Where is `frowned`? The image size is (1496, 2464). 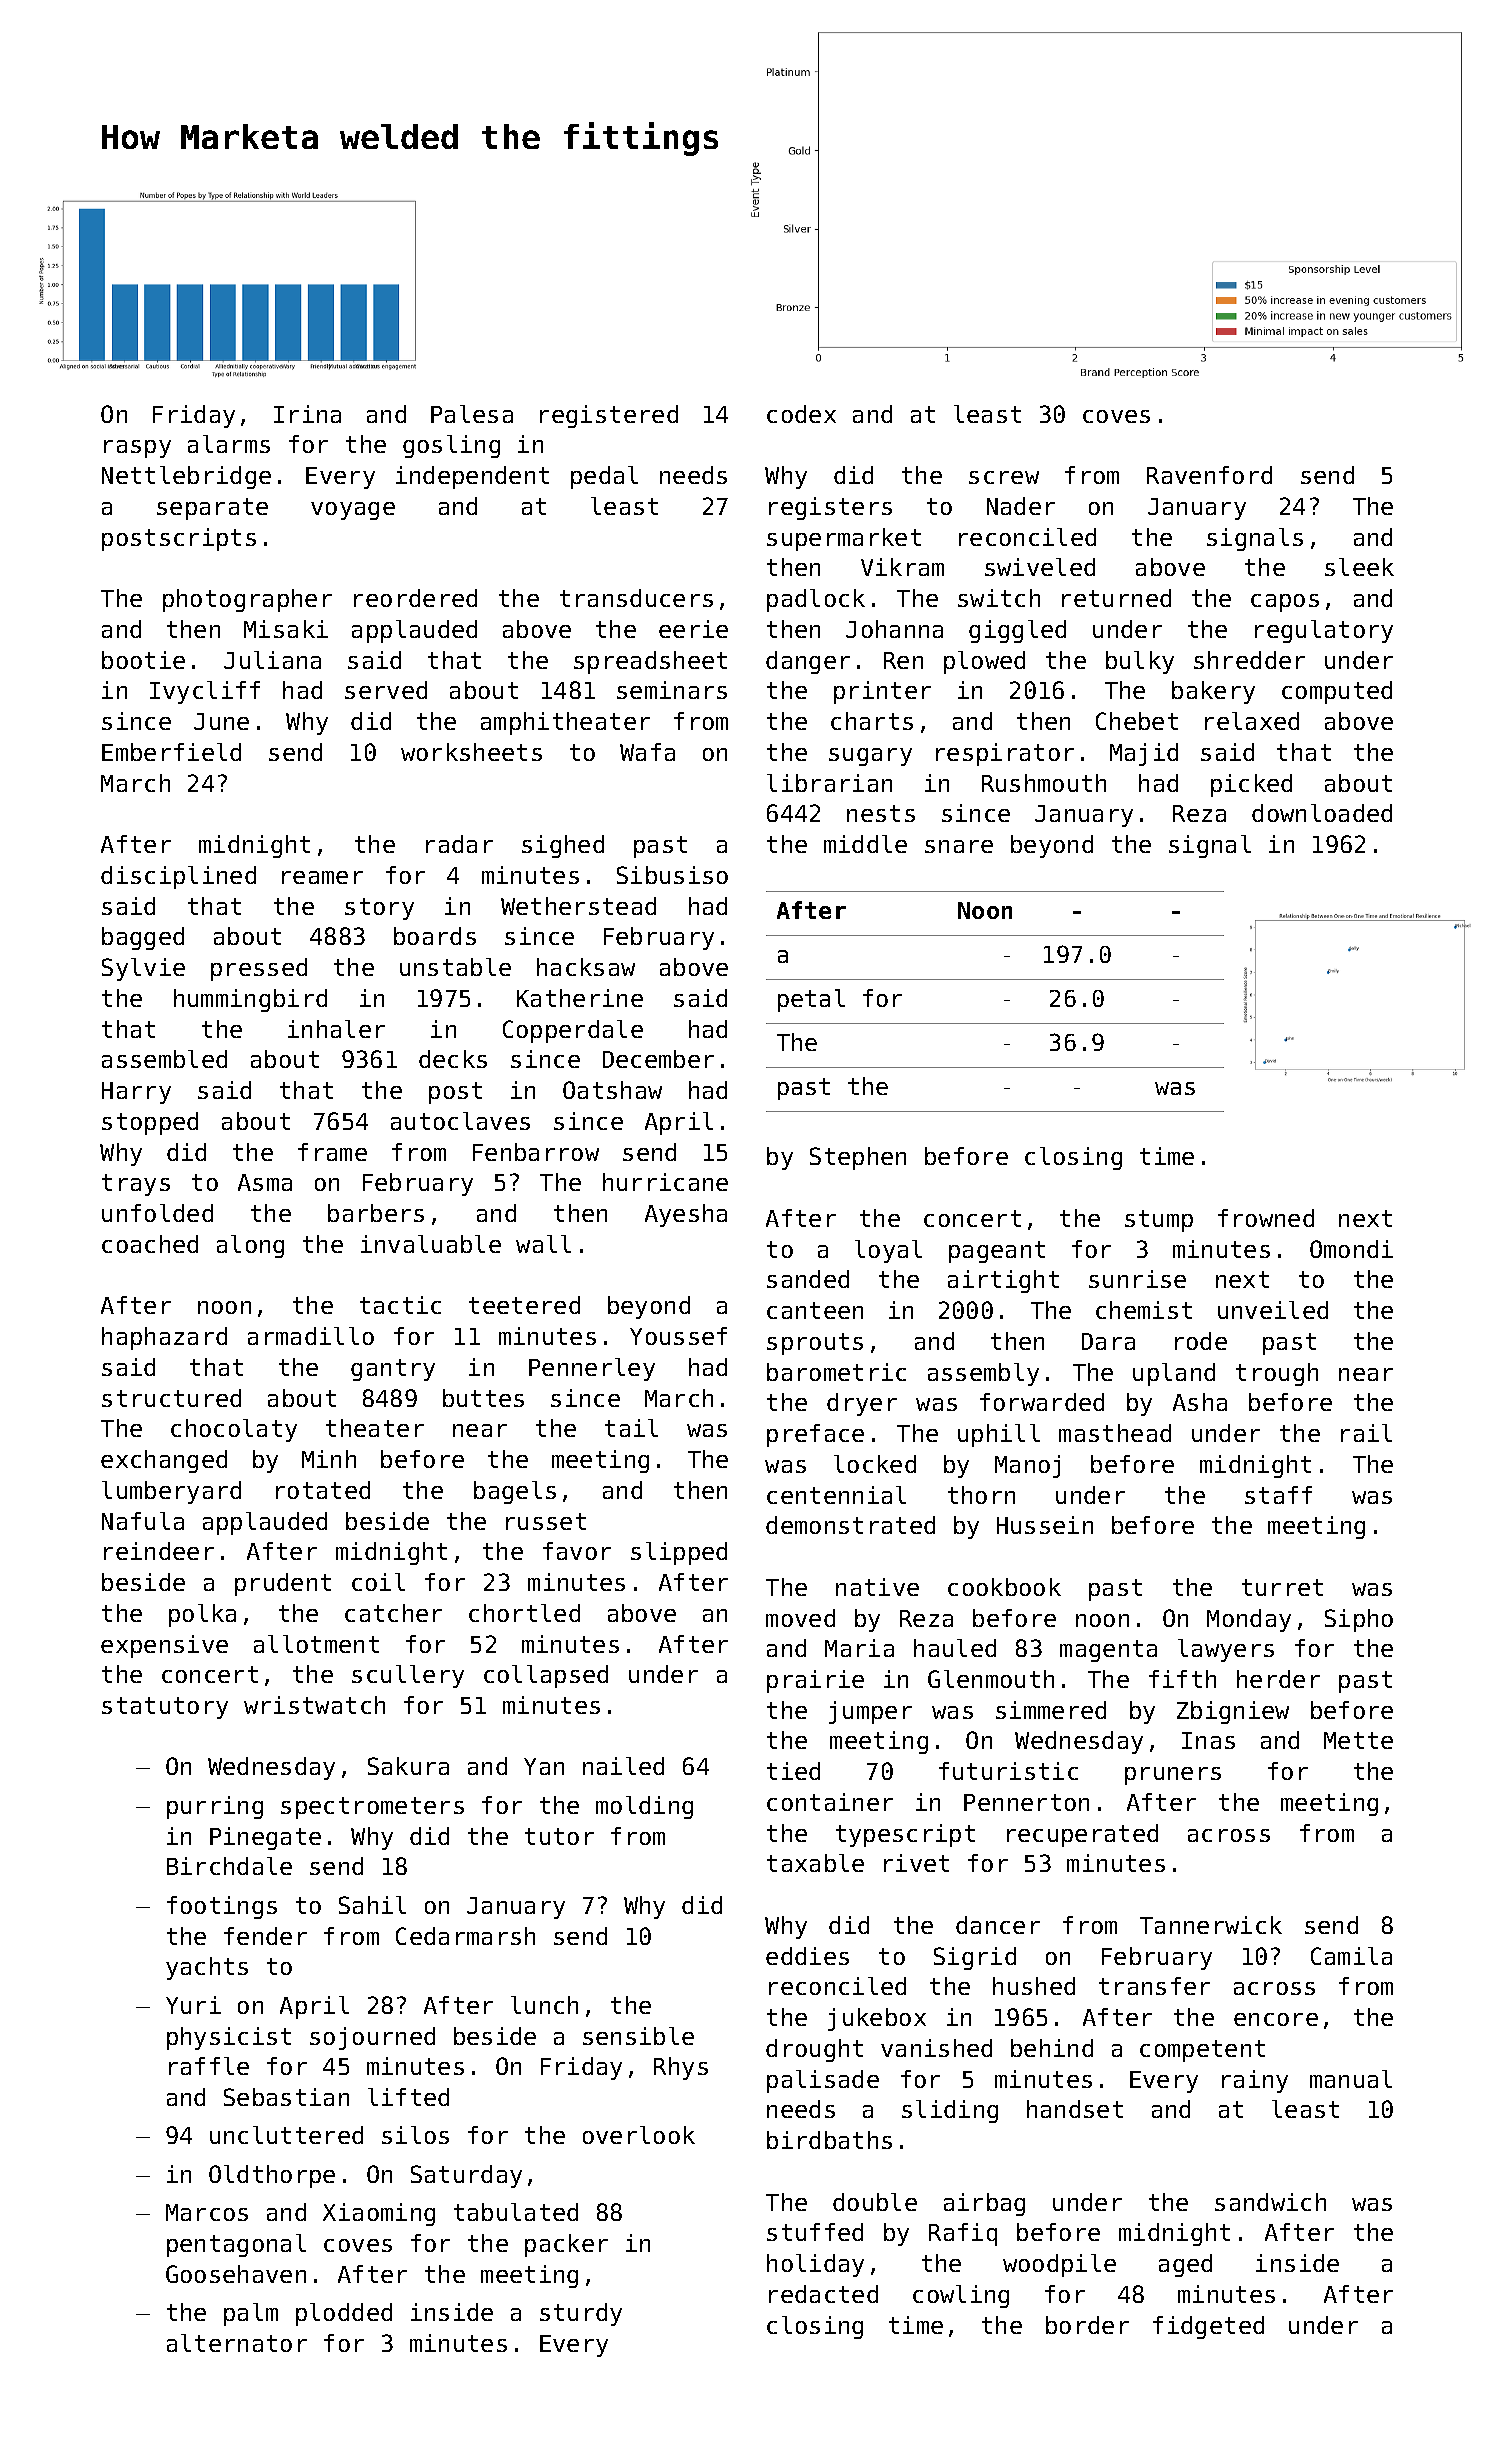 frowned is located at coordinates (1266, 1218).
